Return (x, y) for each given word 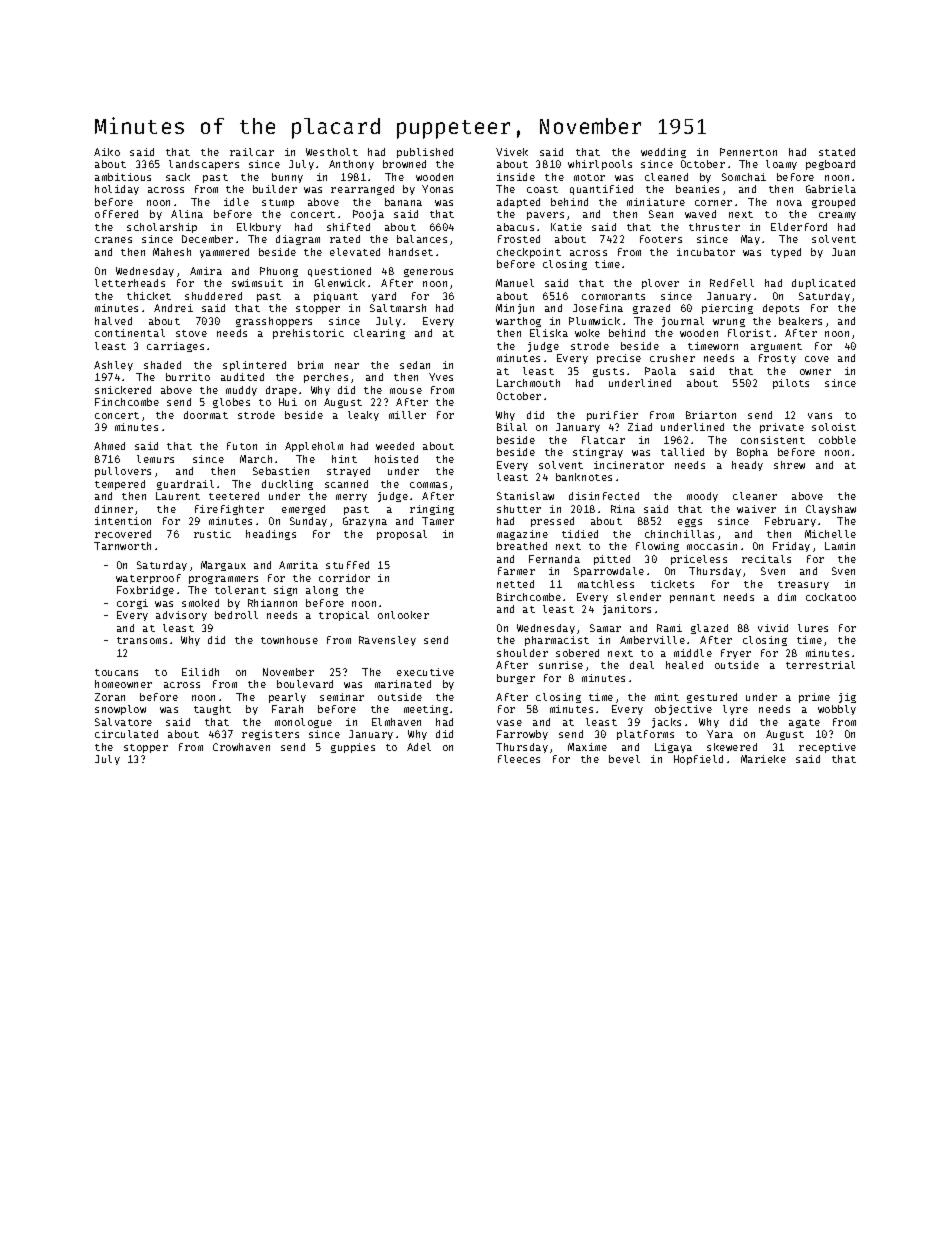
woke (587, 333)
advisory (181, 616)
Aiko (107, 152)
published (425, 153)
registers (270, 735)
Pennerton (748, 152)
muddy (241, 391)
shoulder (522, 653)
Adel (419, 747)
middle (693, 653)
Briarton (711, 415)
